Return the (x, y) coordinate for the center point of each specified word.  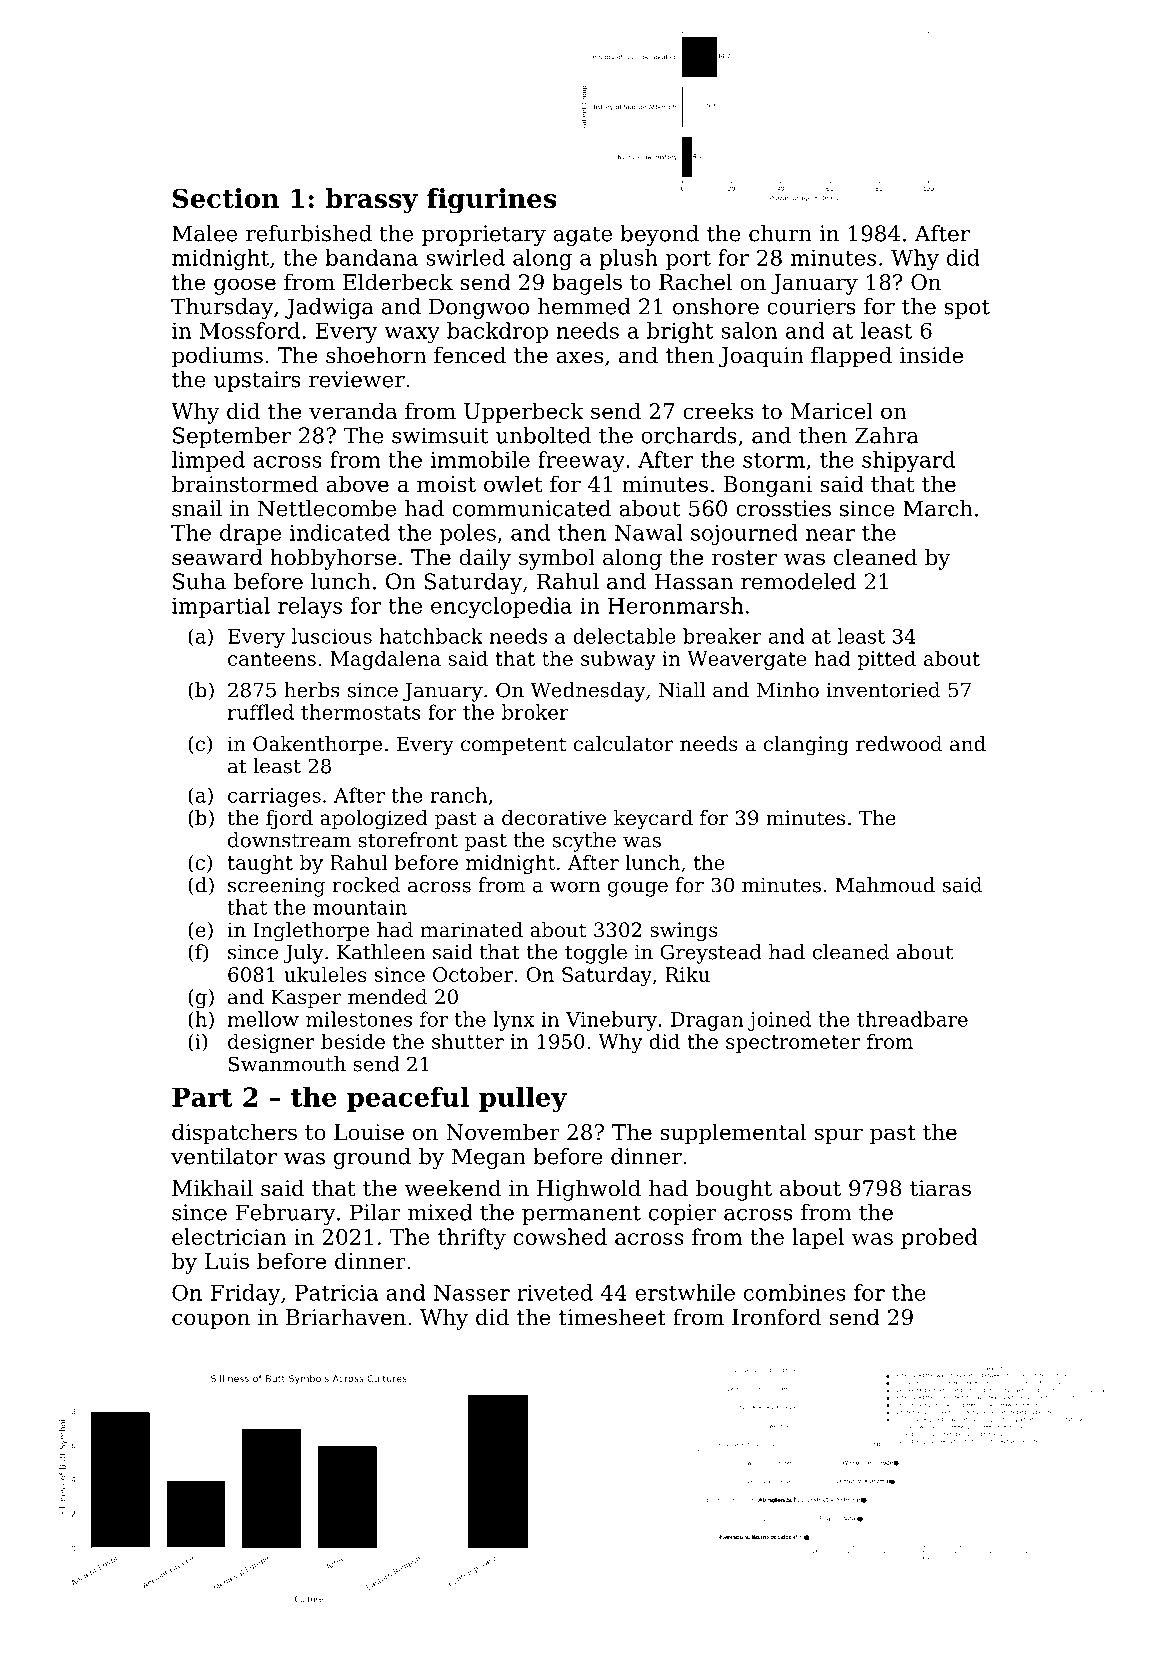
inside (931, 355)
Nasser (472, 1293)
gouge (638, 889)
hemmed (584, 306)
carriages (274, 797)
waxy (412, 335)
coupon (211, 1321)
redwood (899, 744)
